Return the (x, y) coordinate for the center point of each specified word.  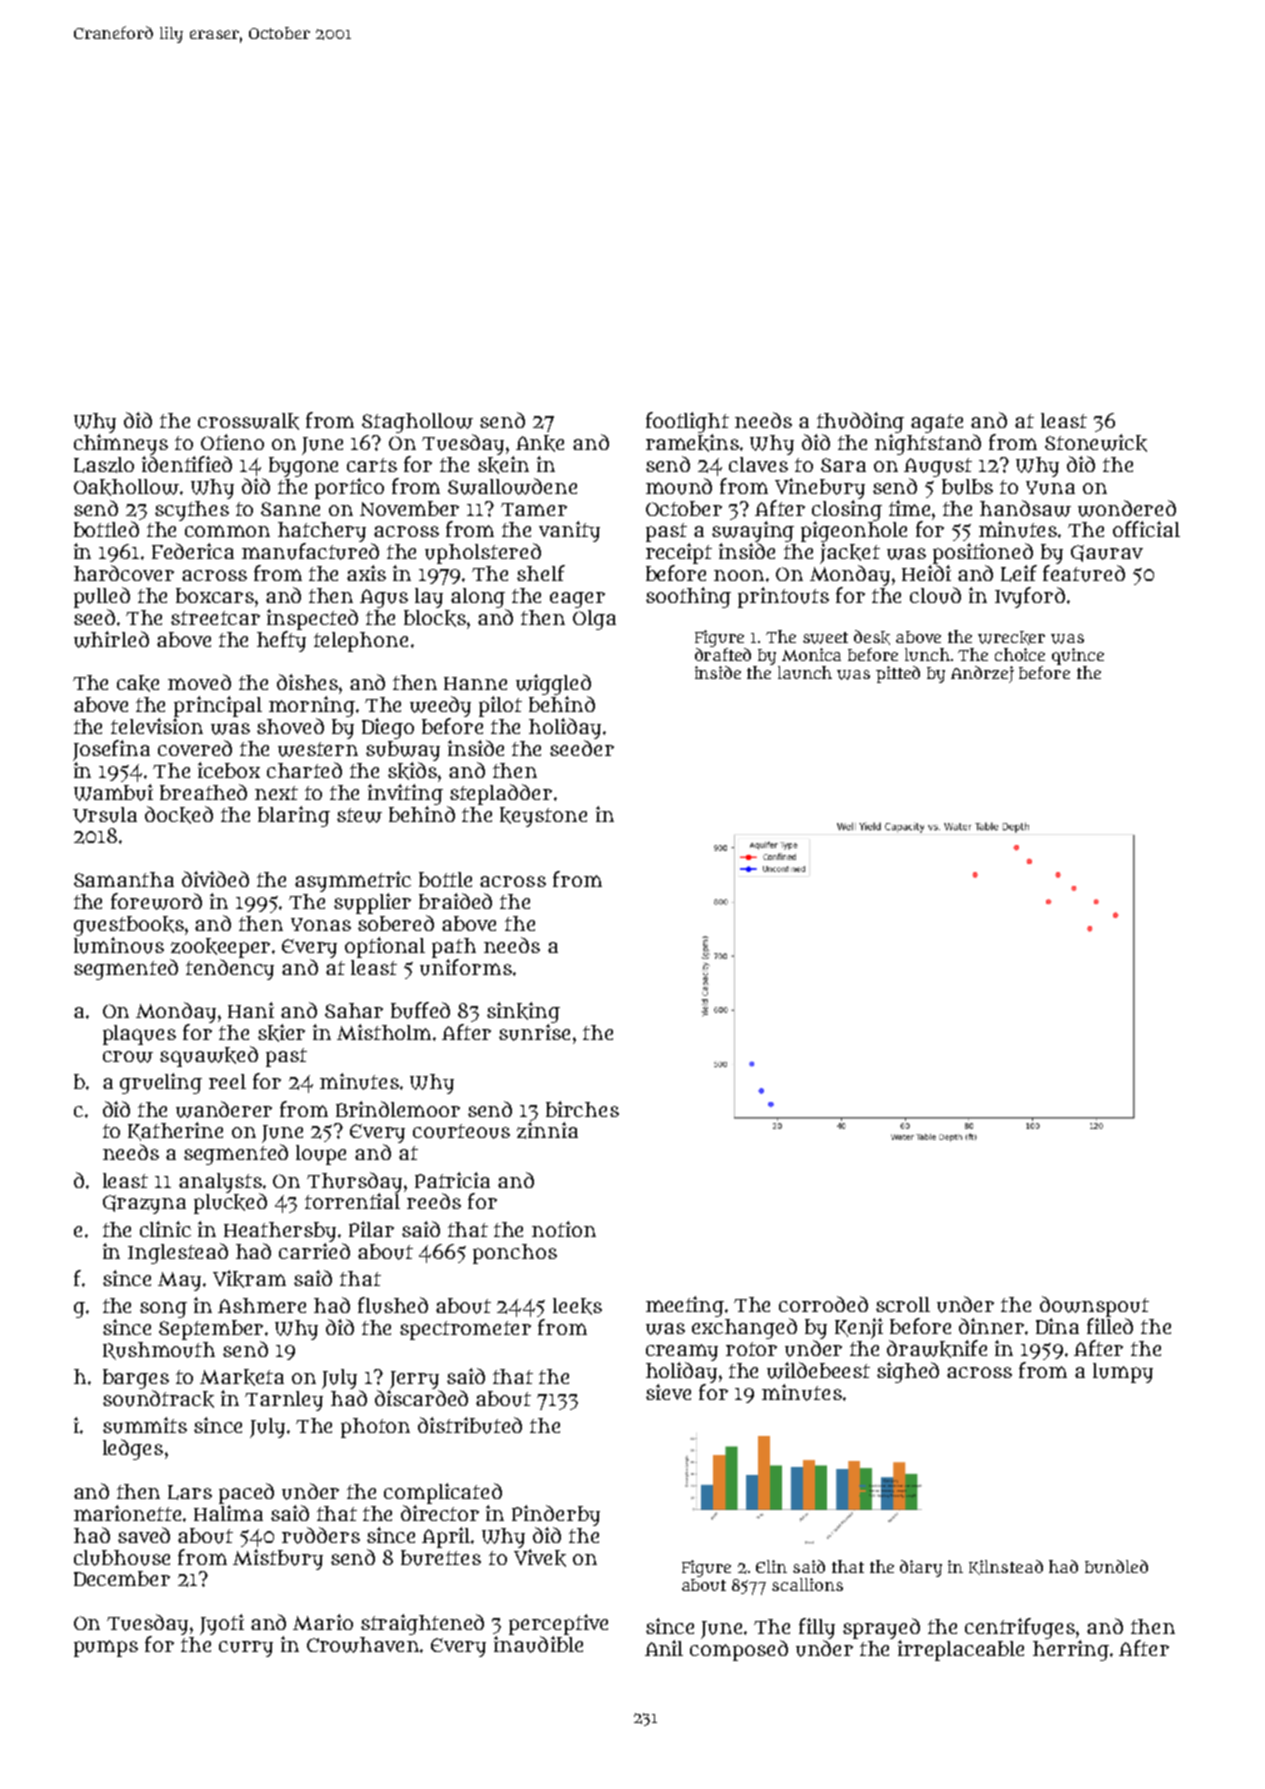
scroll (903, 1304)
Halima (228, 1513)
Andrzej (982, 674)
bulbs (967, 487)
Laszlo (104, 465)
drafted (723, 654)
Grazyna (144, 1204)
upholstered (483, 553)
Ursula (105, 815)
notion (564, 1229)
